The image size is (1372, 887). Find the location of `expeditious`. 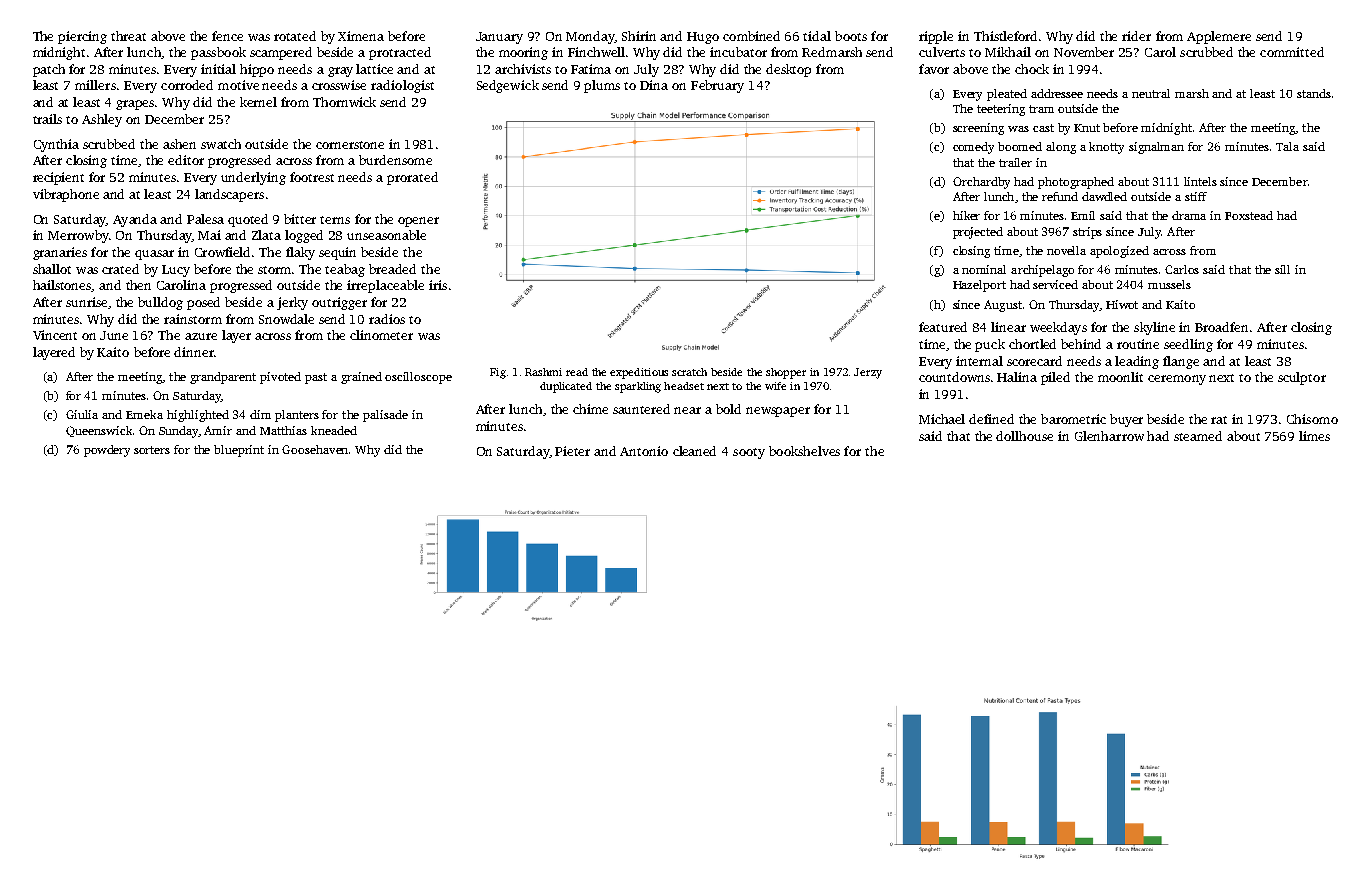

expeditious is located at coordinates (639, 373).
